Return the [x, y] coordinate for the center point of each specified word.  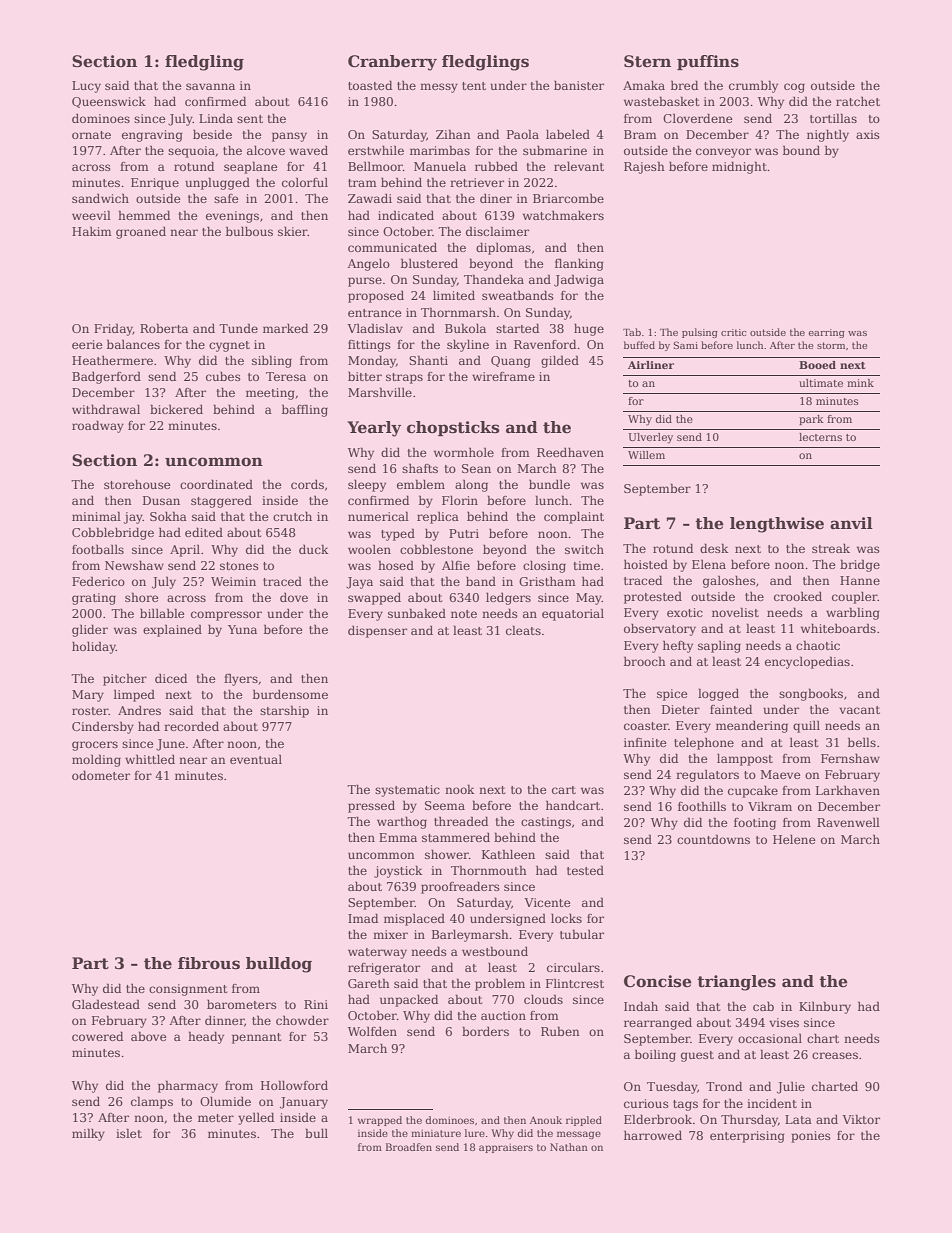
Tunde [238, 328]
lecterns [820, 437]
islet [129, 1133]
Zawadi [370, 198]
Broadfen [409, 1147]
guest [697, 1056]
